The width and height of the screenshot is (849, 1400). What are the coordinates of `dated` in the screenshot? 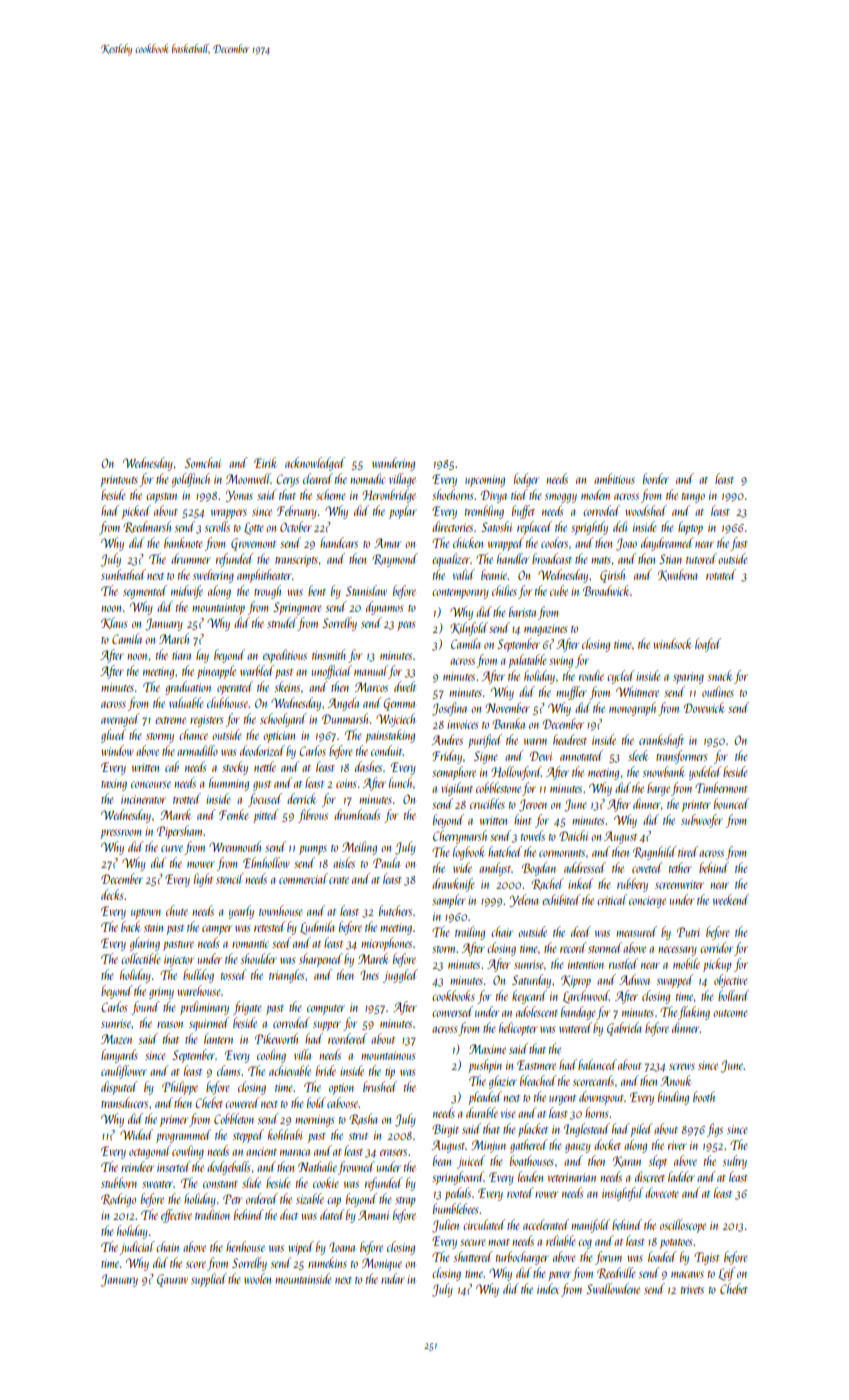 It's located at (332, 1214).
